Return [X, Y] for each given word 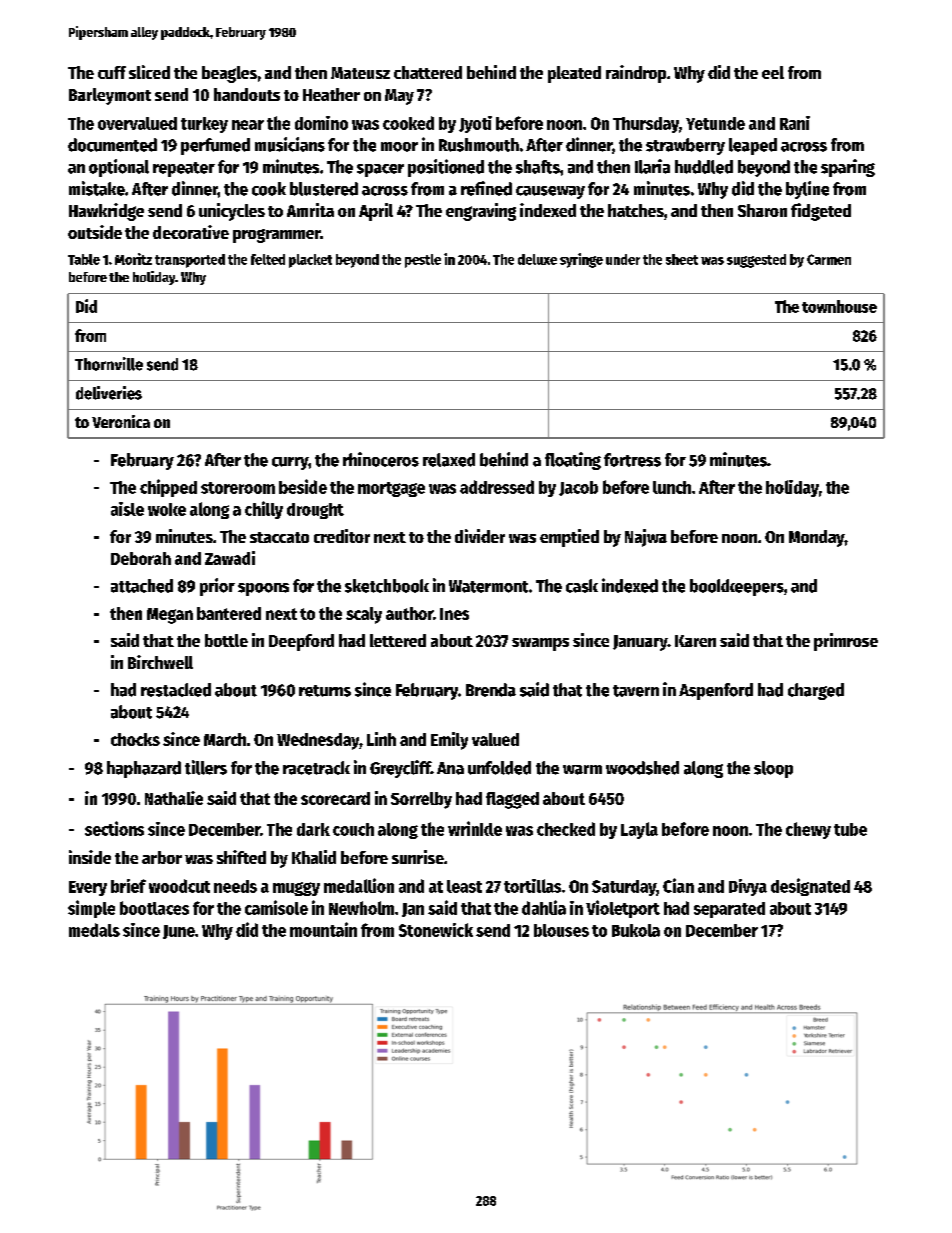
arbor [162, 857]
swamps [540, 644]
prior [217, 587]
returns [325, 691]
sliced [149, 72]
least [464, 886]
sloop [773, 769]
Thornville [109, 364]
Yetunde [715, 123]
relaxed [449, 460]
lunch [672, 487]
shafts [538, 167]
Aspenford [716, 691]
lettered [398, 640]
